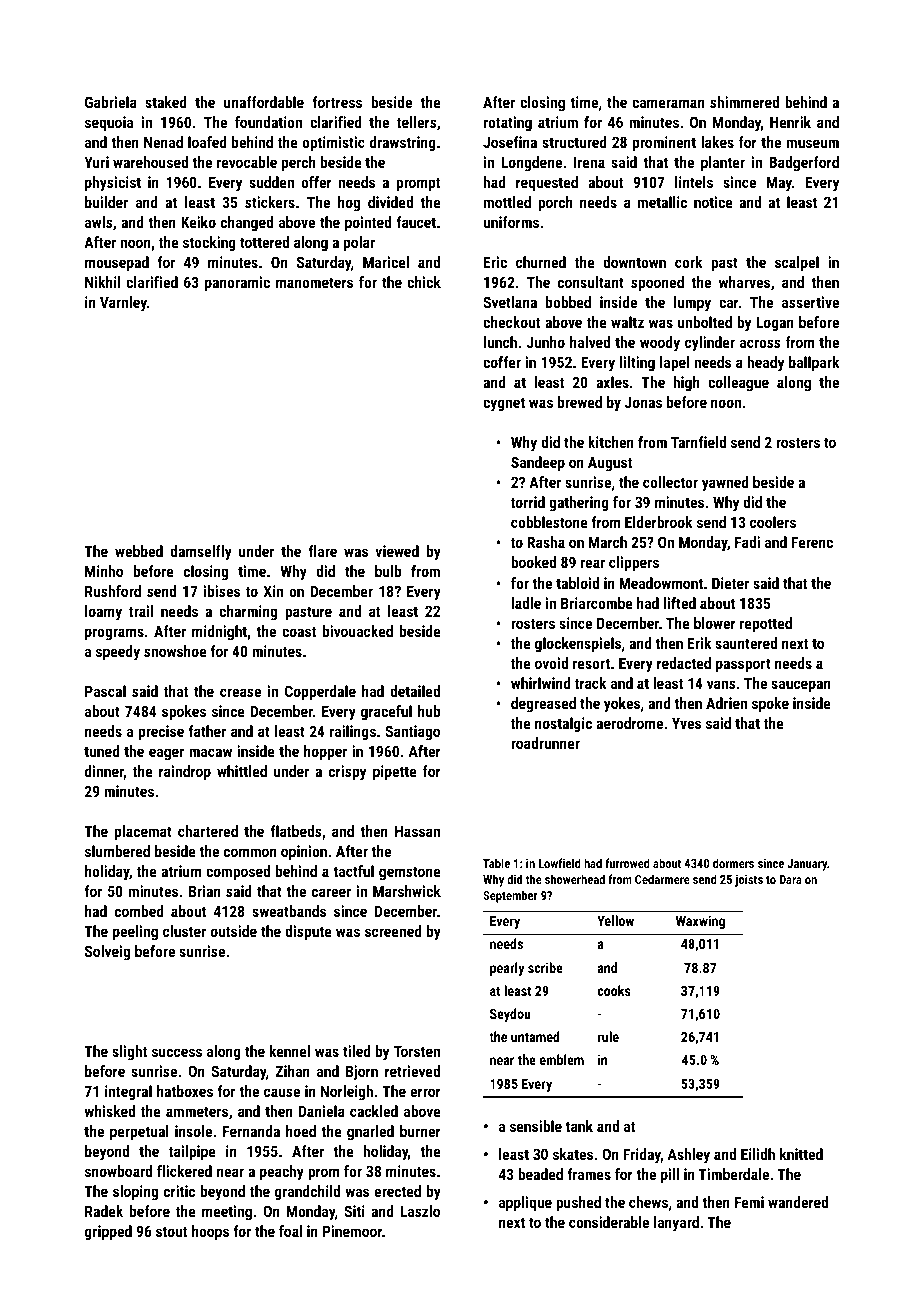 This screenshot has height=1314, width=924. I want to click on metallic, so click(662, 202).
